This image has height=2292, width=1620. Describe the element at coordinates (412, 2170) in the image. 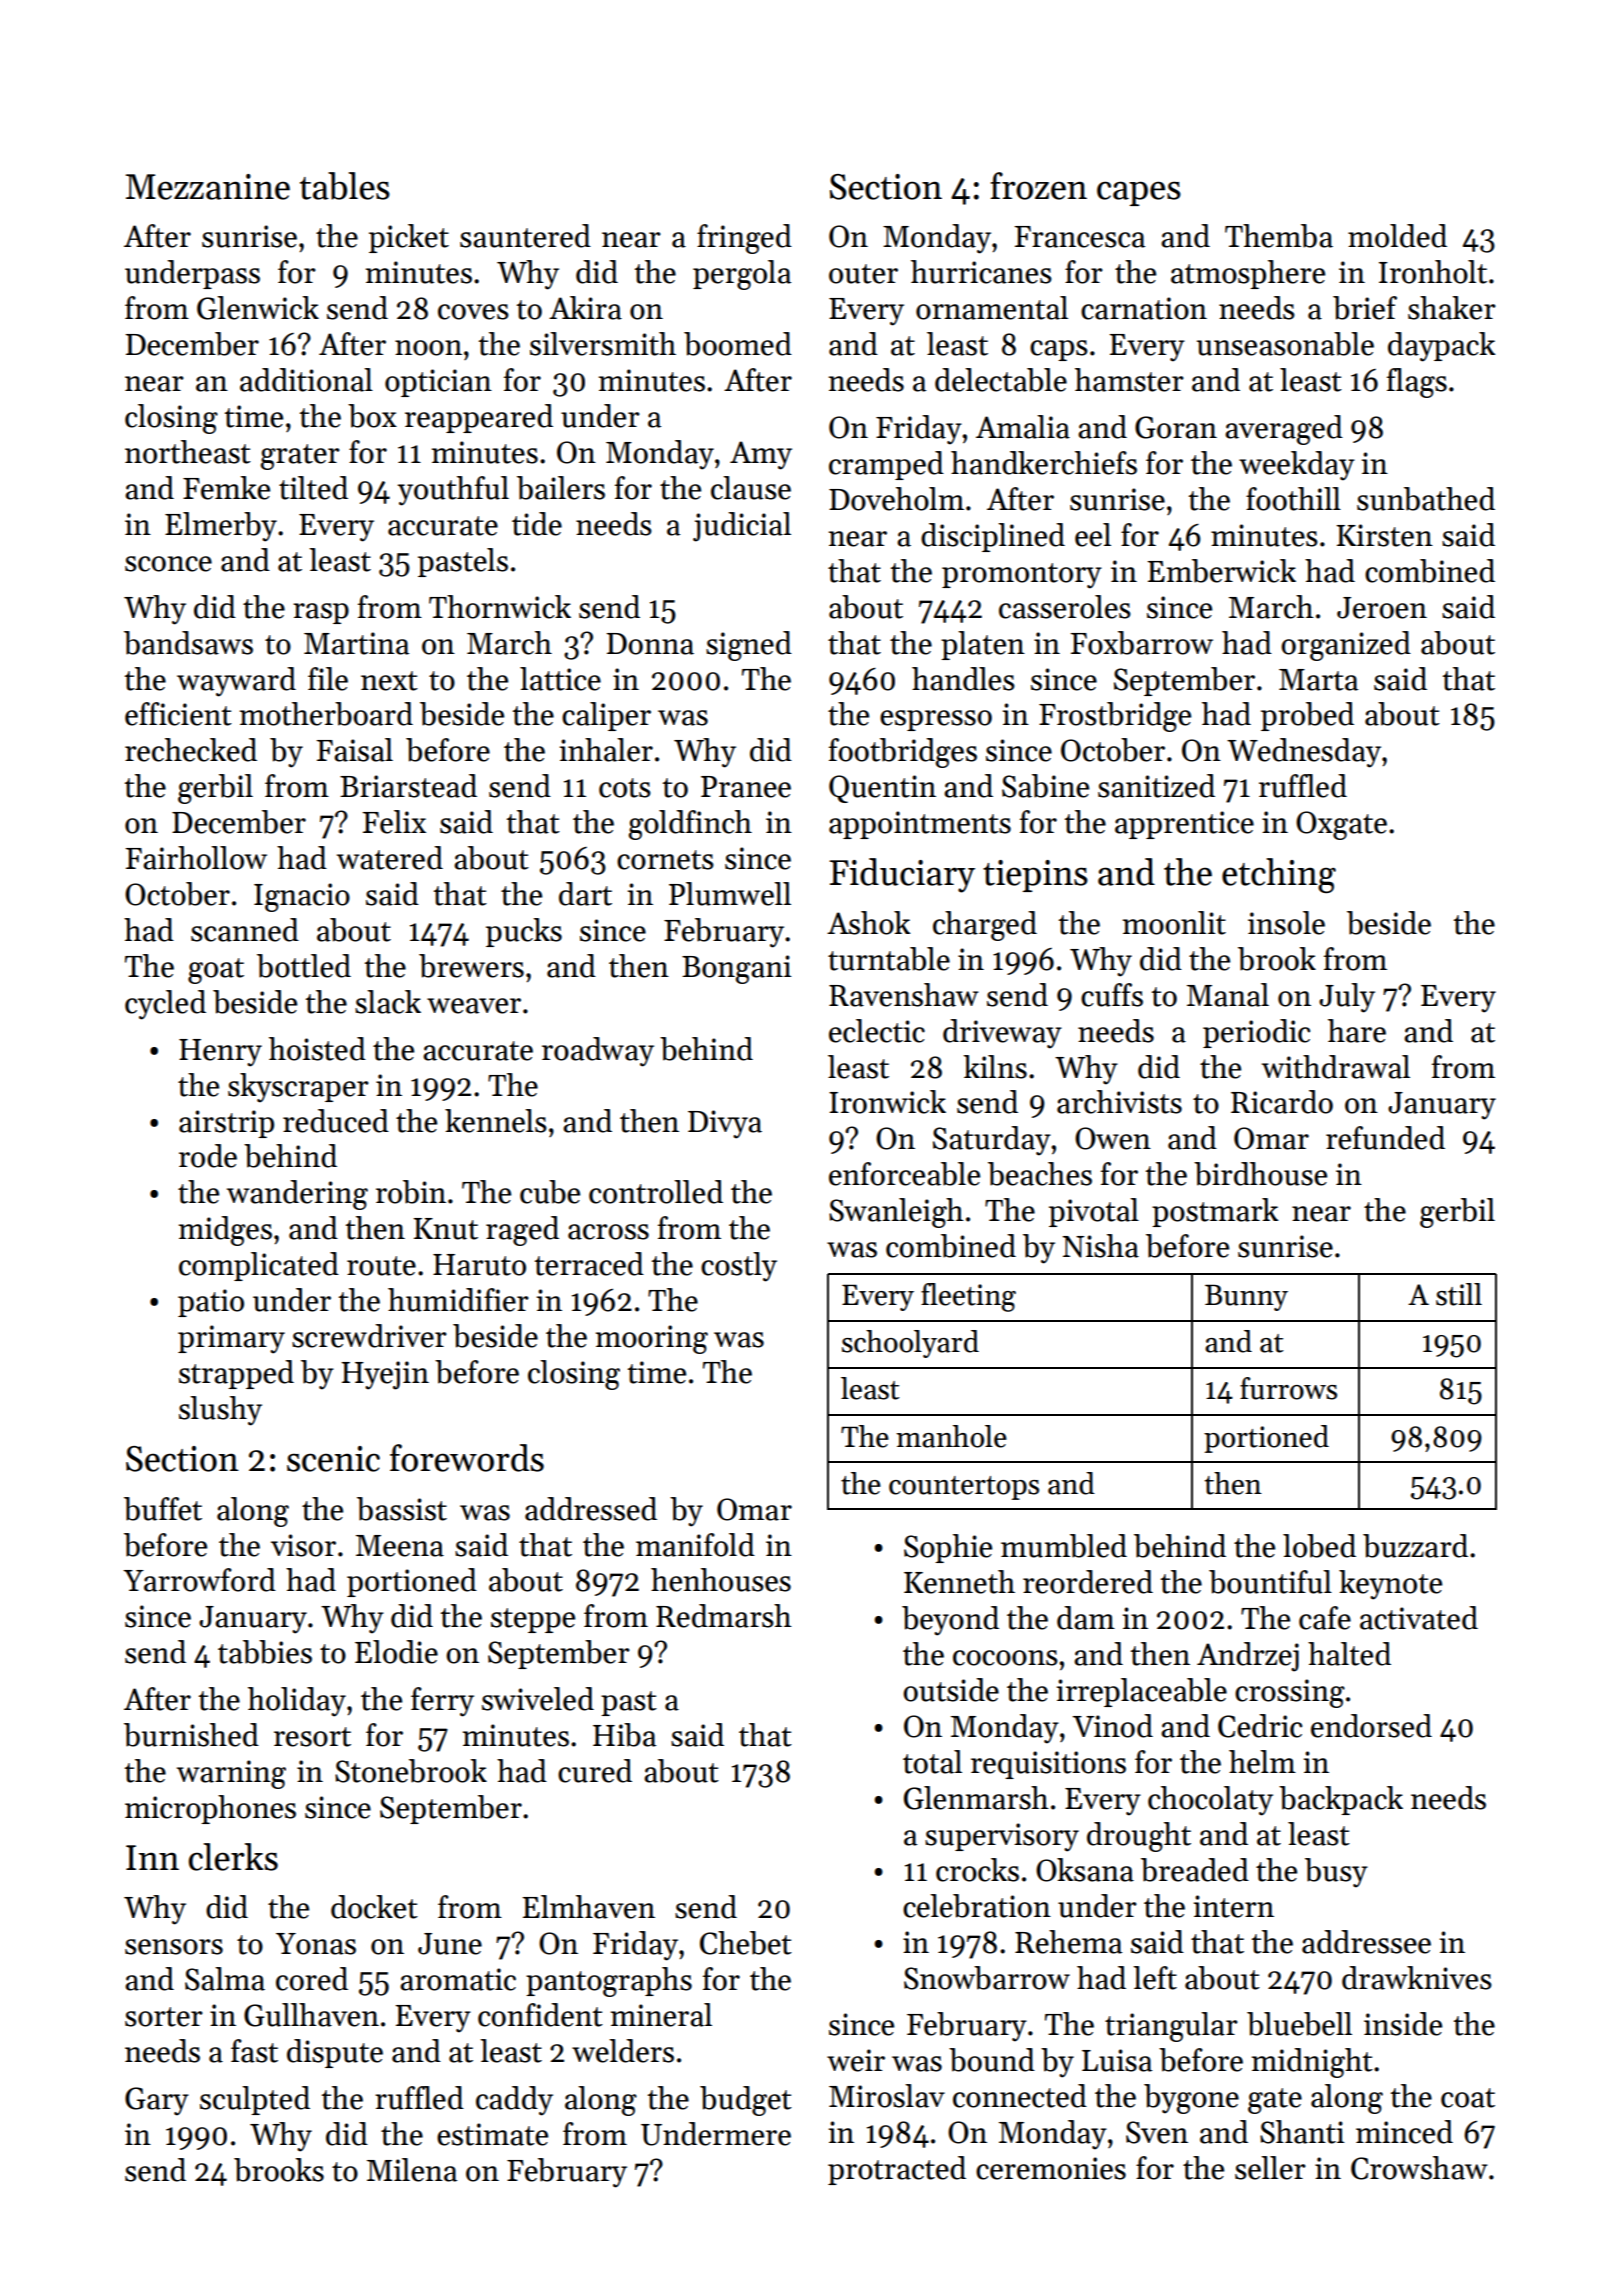

I see `Milena` at that location.
